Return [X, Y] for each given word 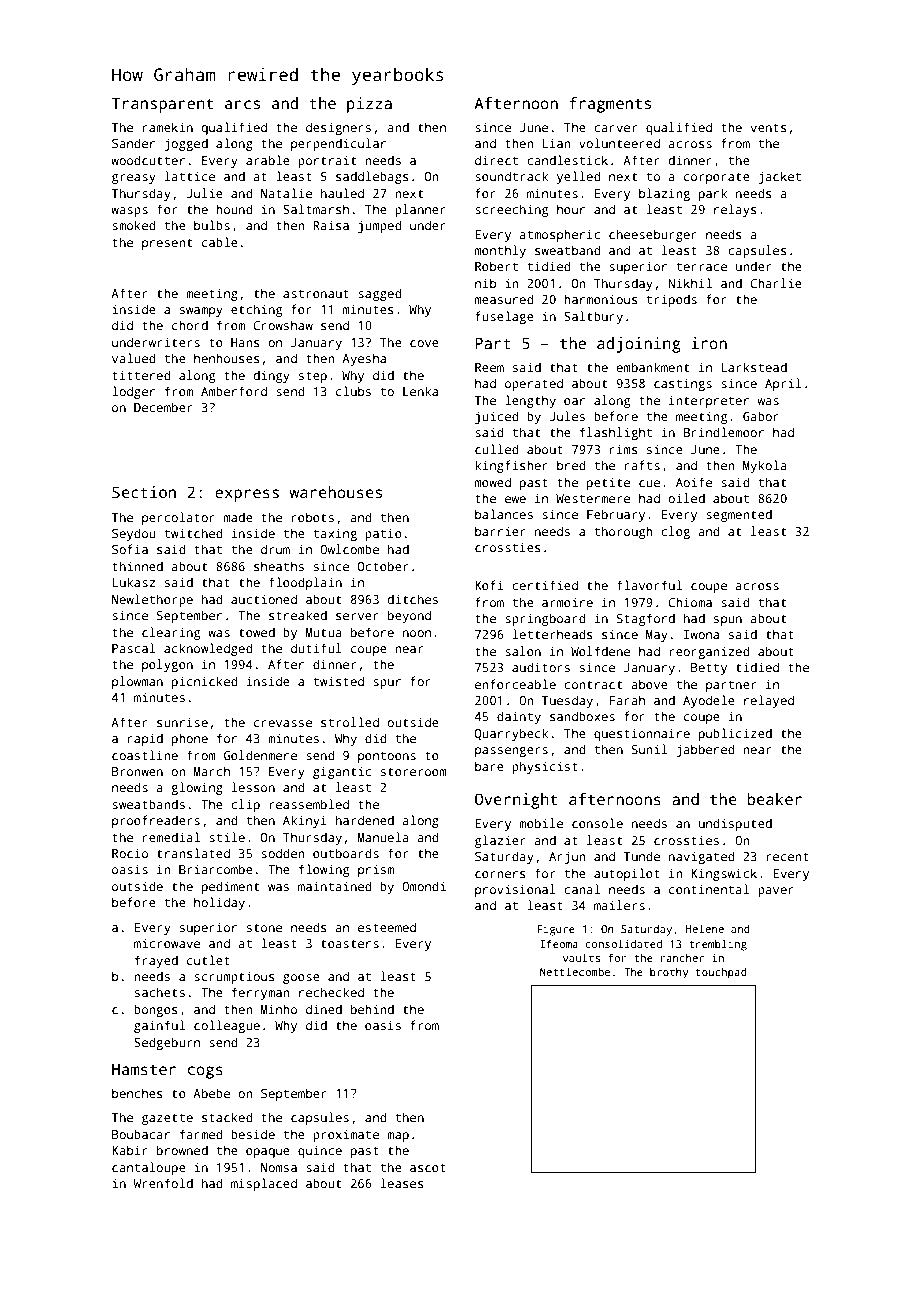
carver [616, 128]
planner [420, 210]
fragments [610, 105]
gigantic [342, 772]
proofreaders [156, 821]
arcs [242, 105]
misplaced [264, 1184]
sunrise [182, 722]
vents [768, 128]
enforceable [515, 684]
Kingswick [724, 874]
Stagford [646, 619]
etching [256, 310]
